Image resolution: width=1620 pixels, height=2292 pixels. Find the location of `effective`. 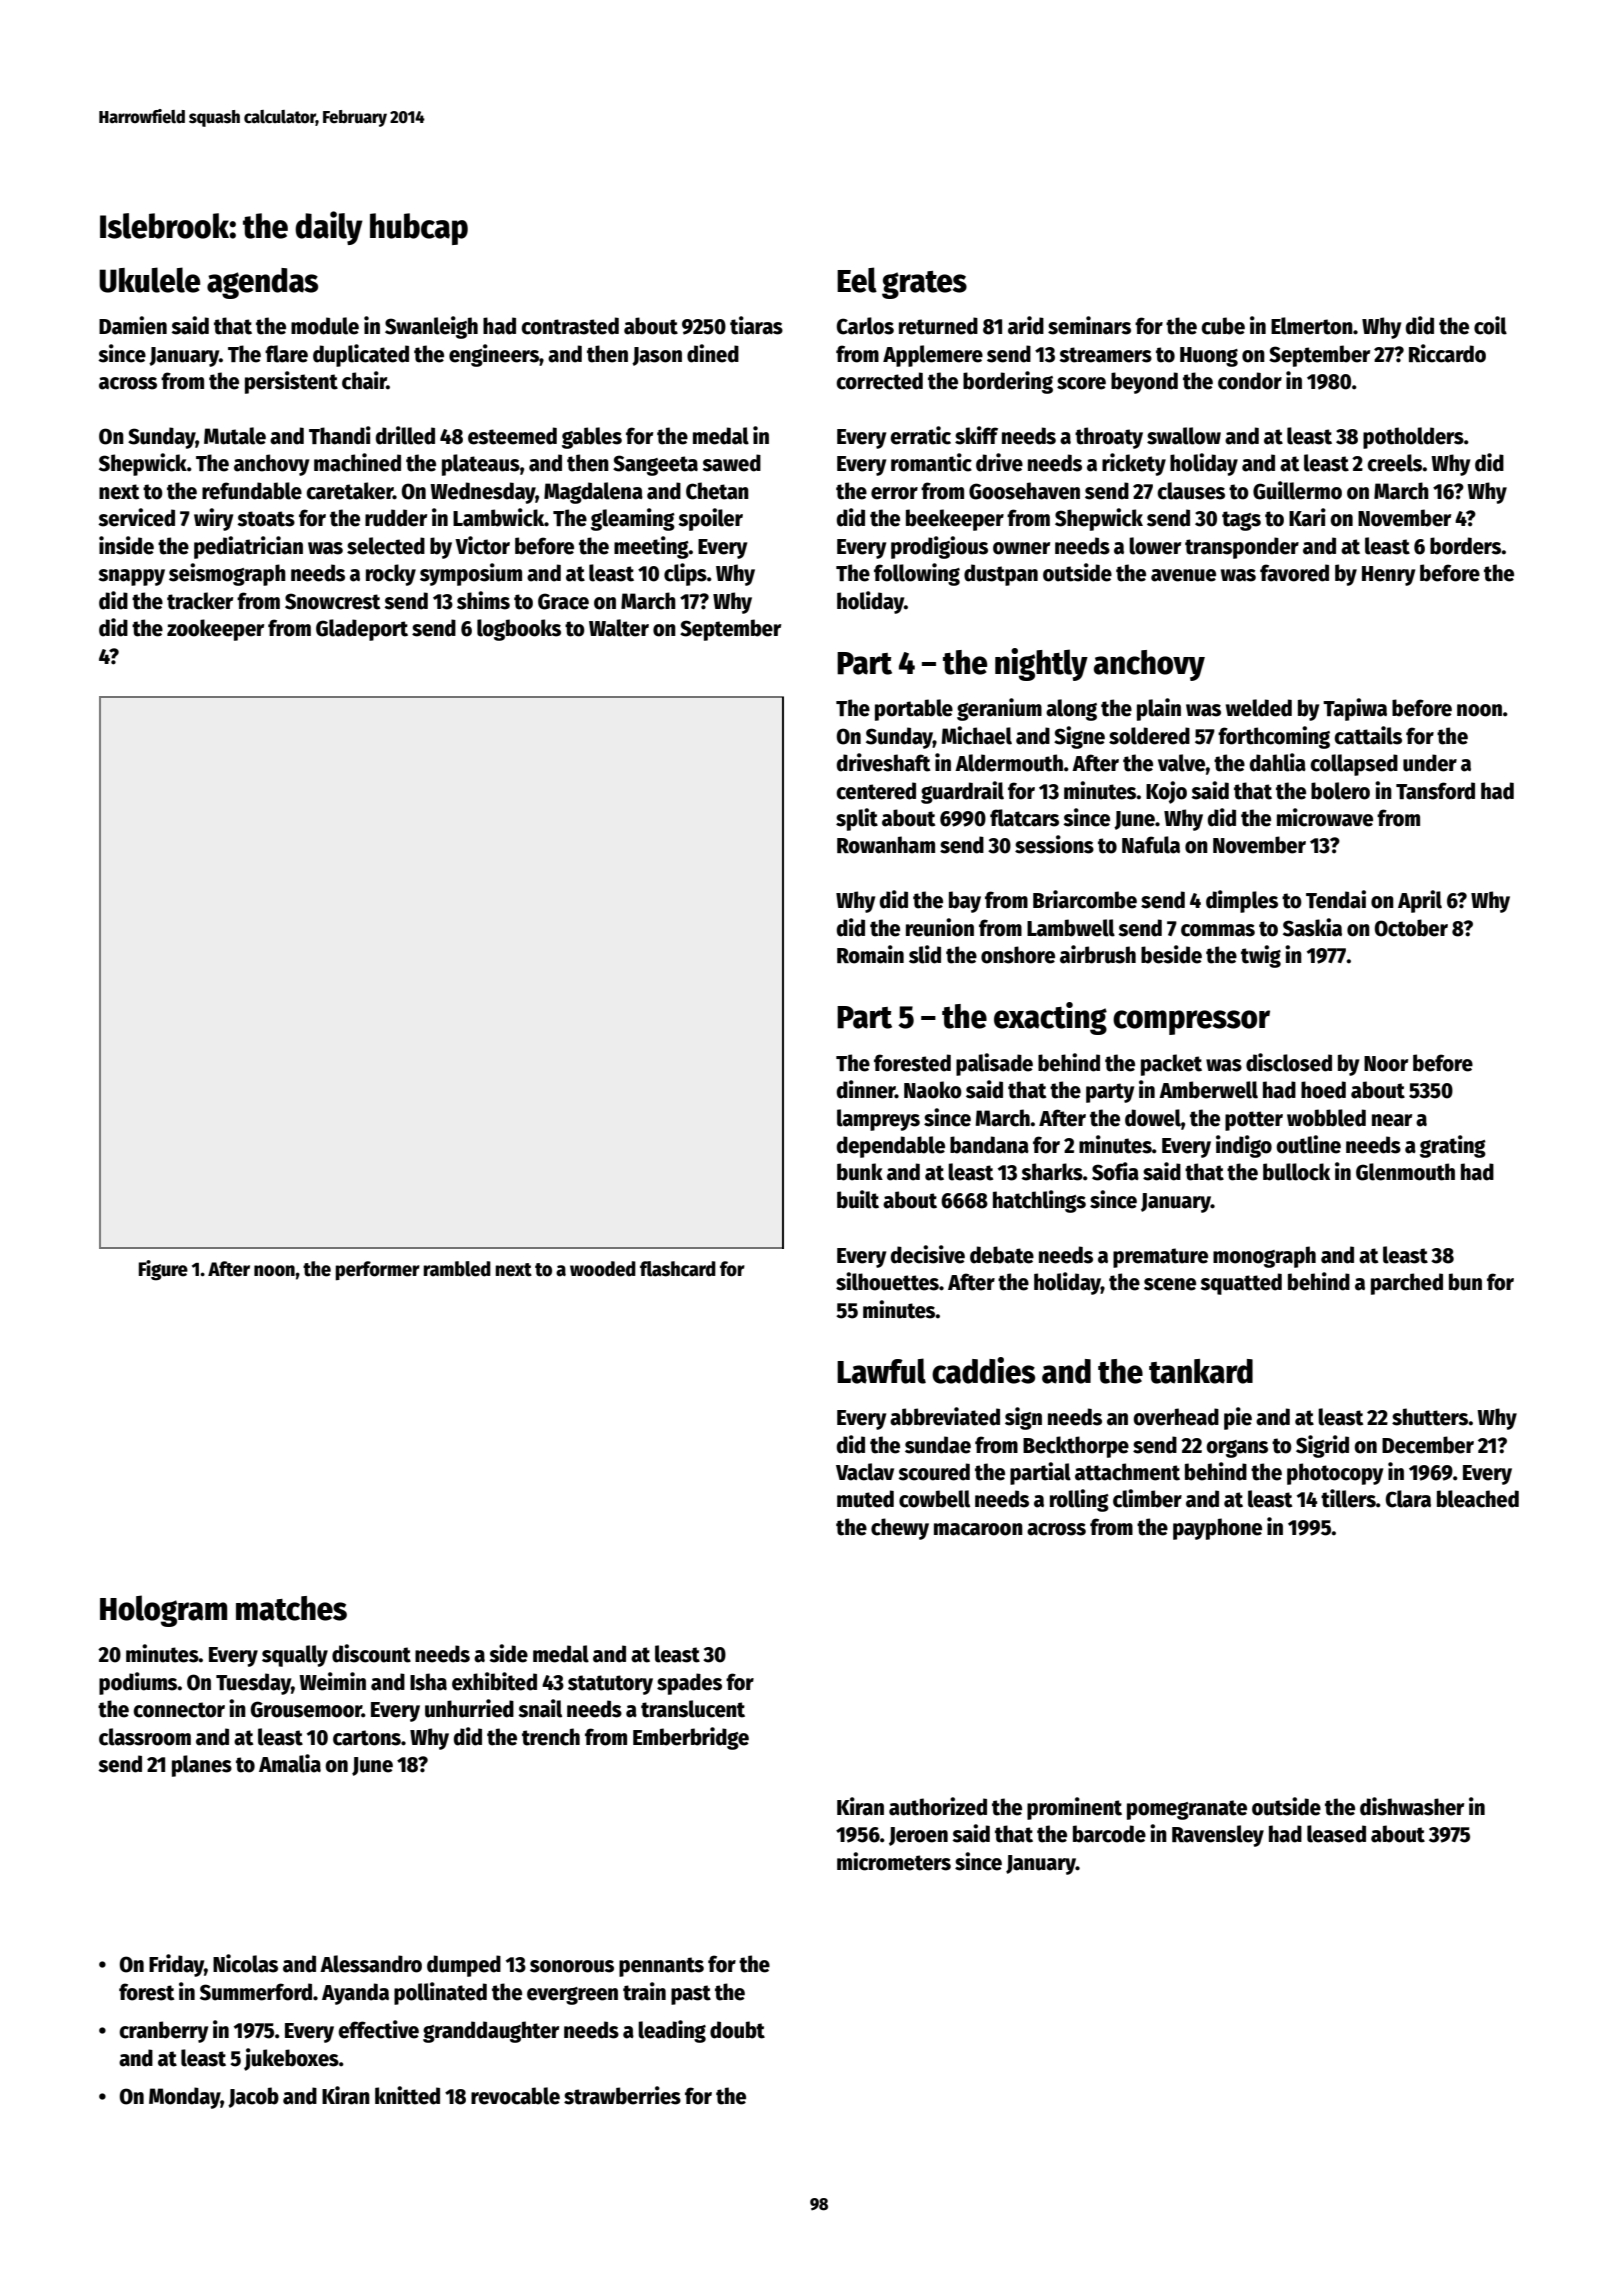

effective is located at coordinates (378, 2029).
